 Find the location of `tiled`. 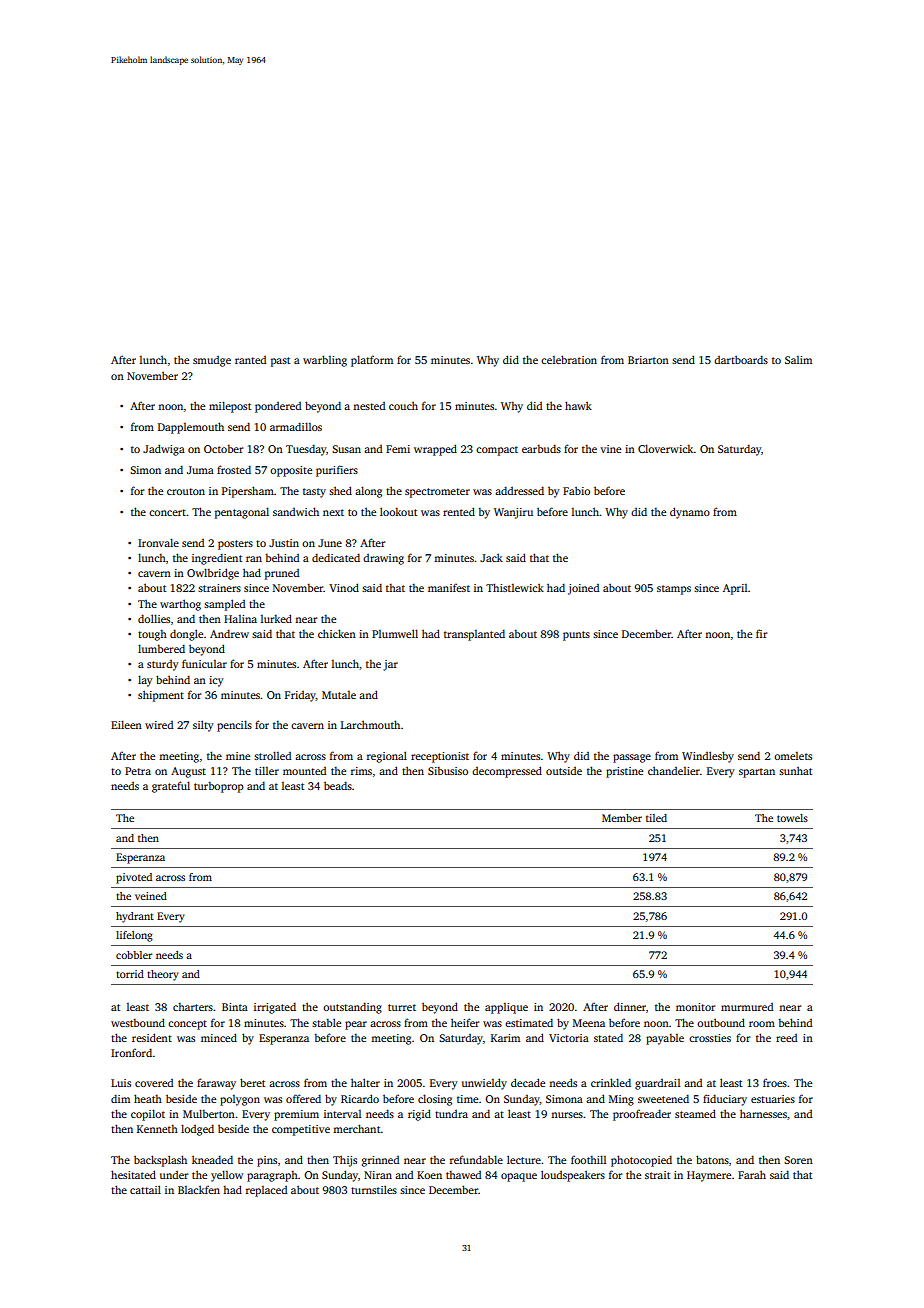

tiled is located at coordinates (656, 818).
